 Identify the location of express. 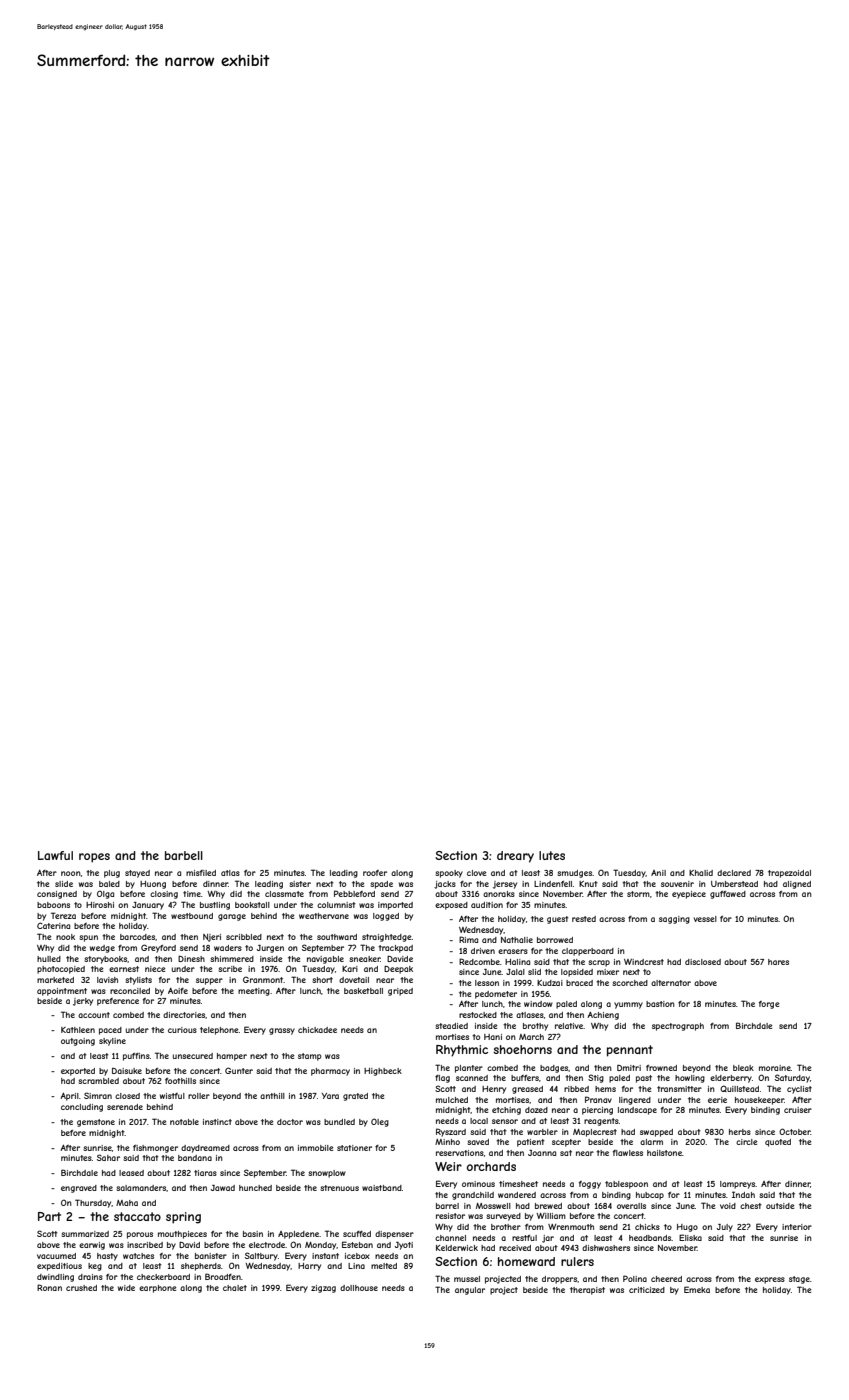
(770, 1280).
